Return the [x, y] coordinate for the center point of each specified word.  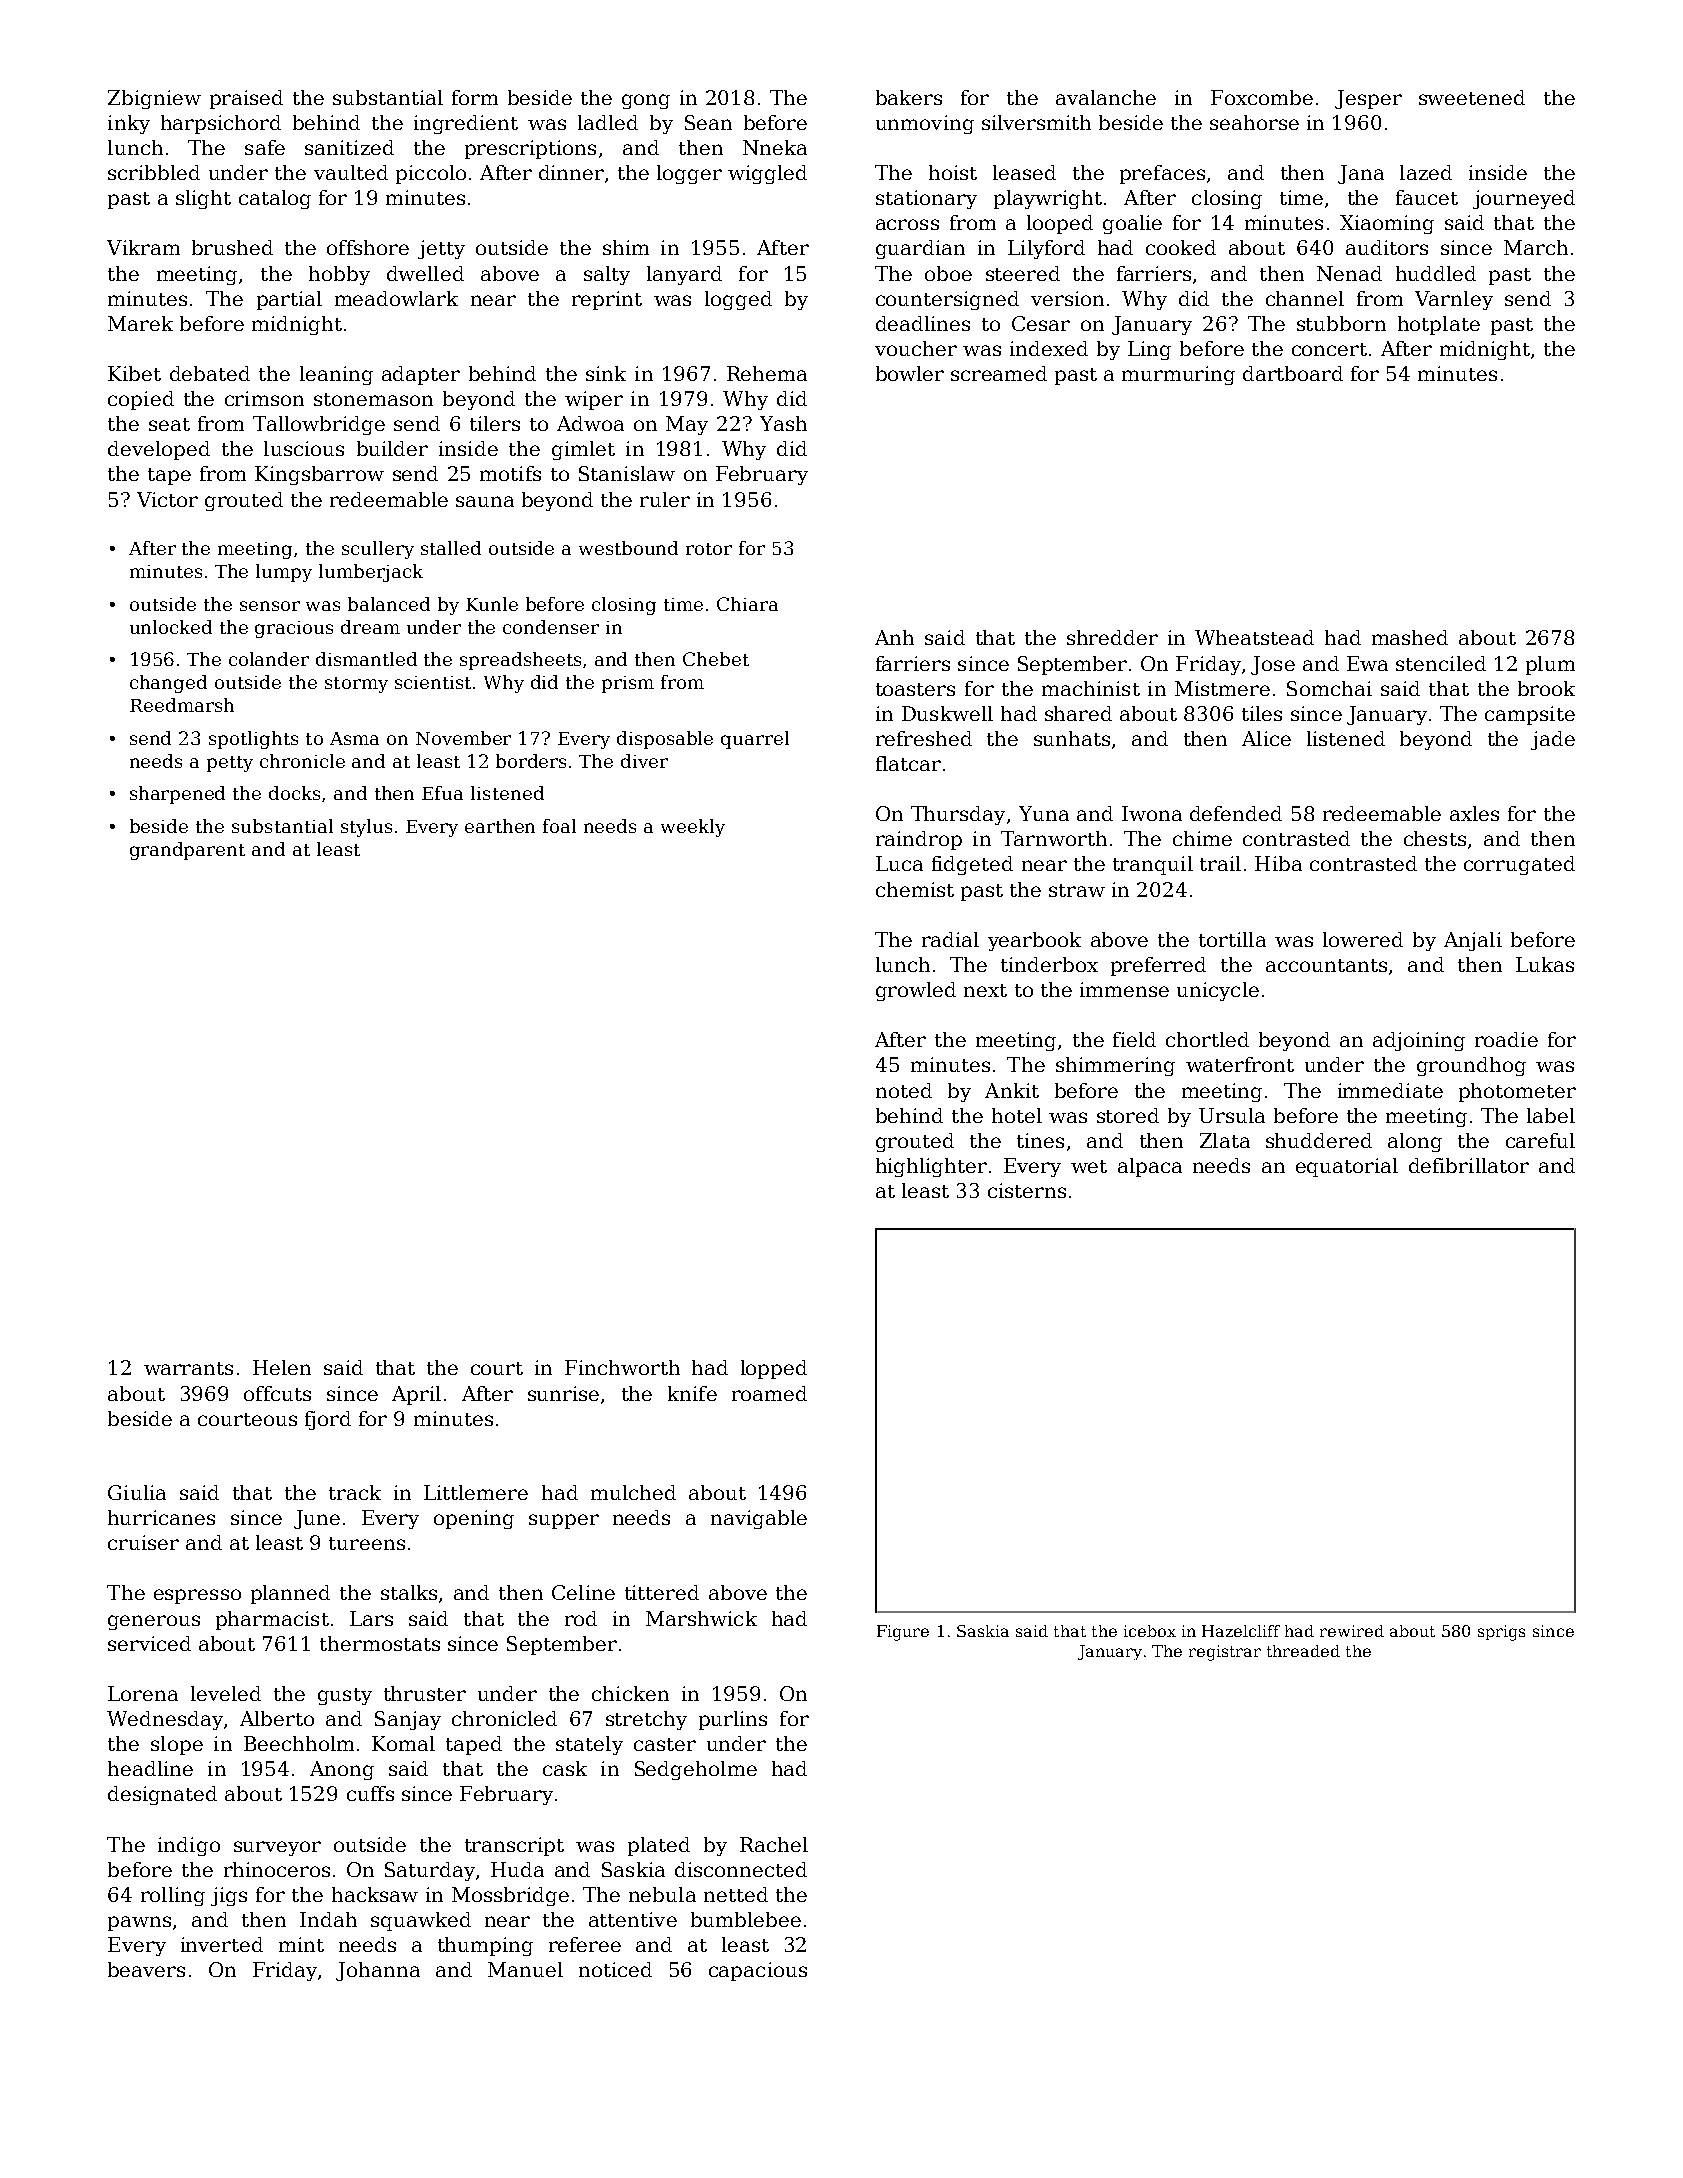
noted [904, 1090]
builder [392, 448]
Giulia [137, 1492]
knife [692, 1393]
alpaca [1150, 1167]
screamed [999, 373]
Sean [708, 122]
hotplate [1439, 325]
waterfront [1240, 1064]
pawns [139, 1923]
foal [559, 826]
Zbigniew [154, 99]
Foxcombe [1262, 97]
